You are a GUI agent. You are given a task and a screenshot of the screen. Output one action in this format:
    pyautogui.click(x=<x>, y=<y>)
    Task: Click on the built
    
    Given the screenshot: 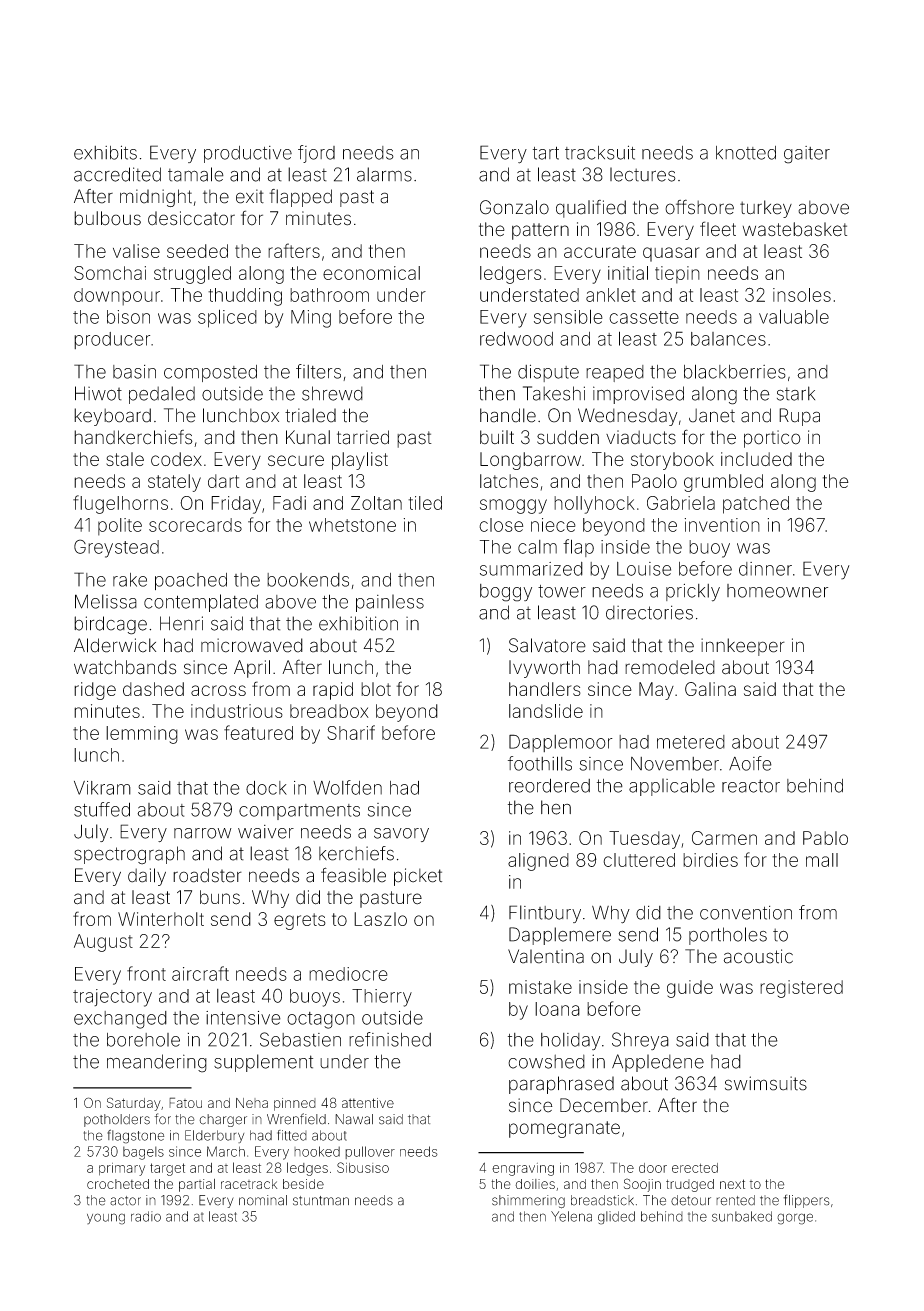 What is the action you would take?
    pyautogui.click(x=497, y=437)
